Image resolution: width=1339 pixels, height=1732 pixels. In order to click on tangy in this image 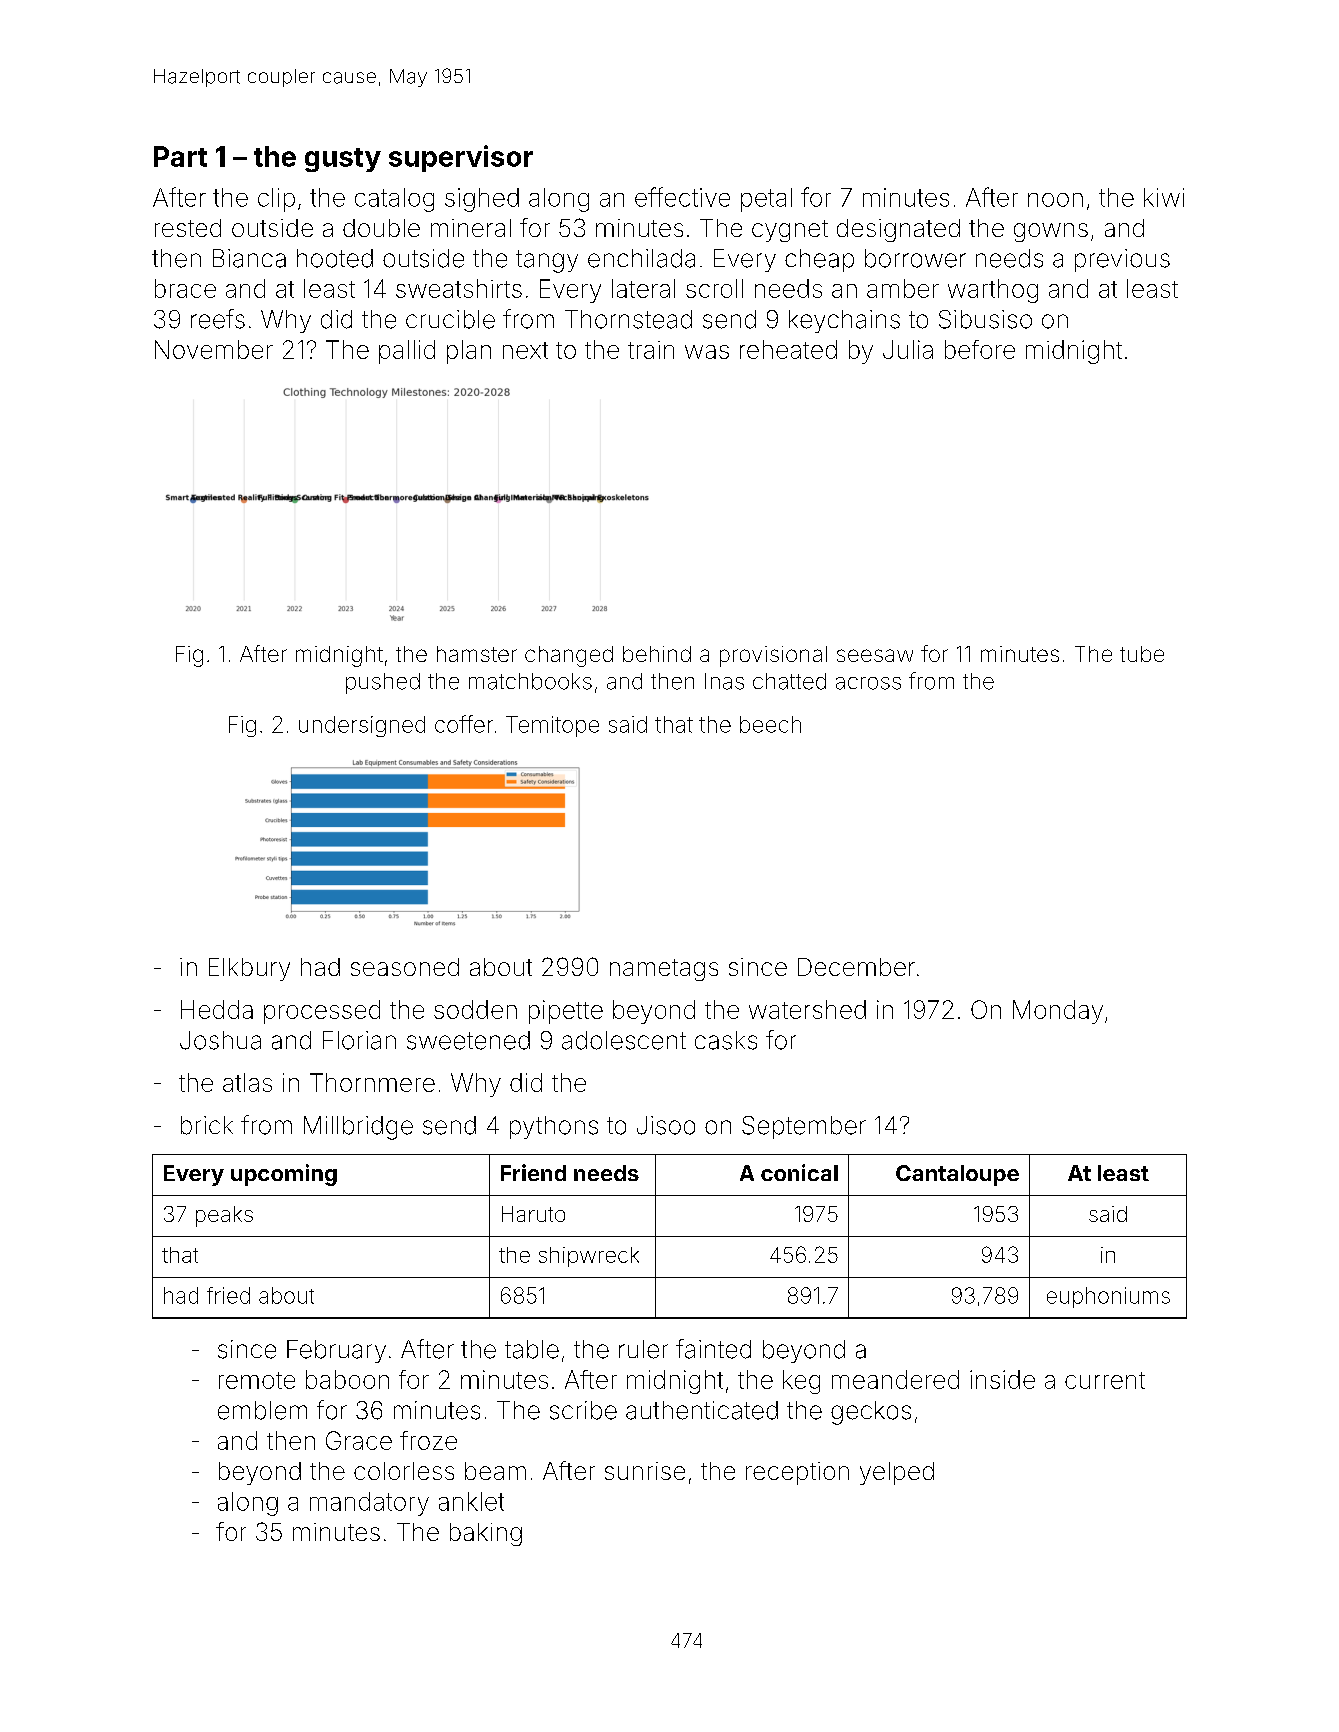, I will do `click(547, 261)`.
